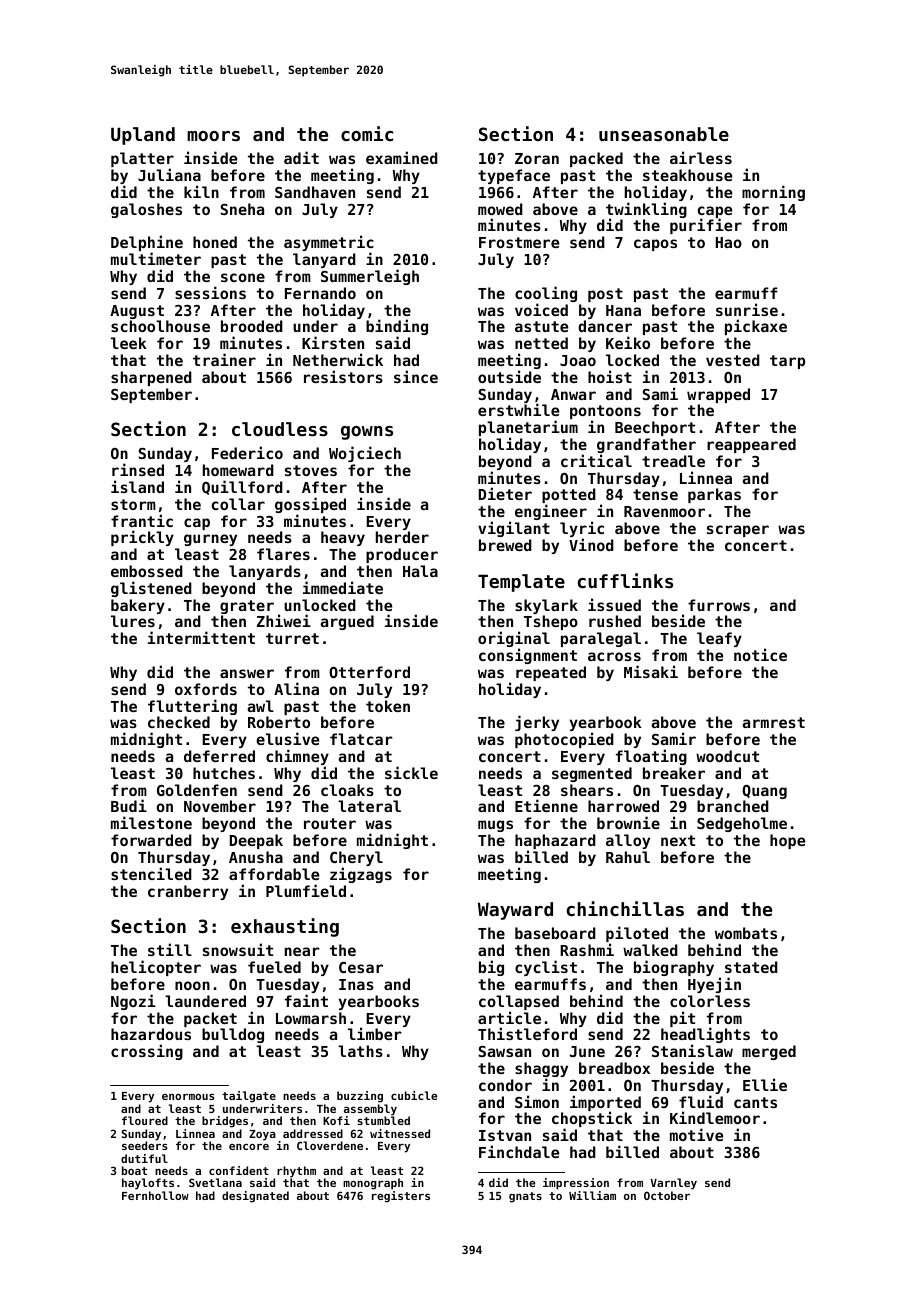  Describe the element at coordinates (667, 1195) in the image. I see `October` at that location.
